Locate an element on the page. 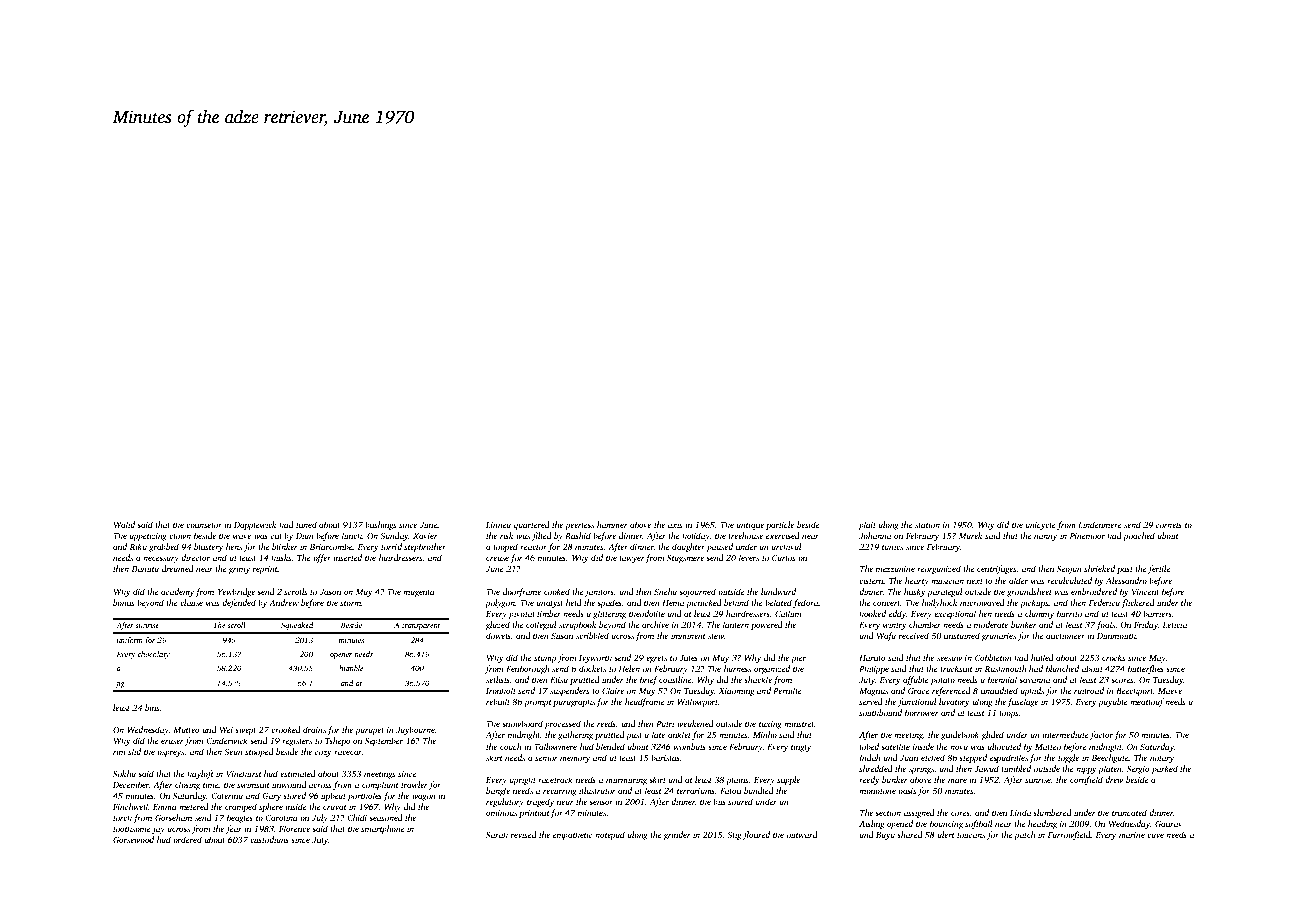 This document has height=924, width=1308. reactor is located at coordinates (533, 547).
